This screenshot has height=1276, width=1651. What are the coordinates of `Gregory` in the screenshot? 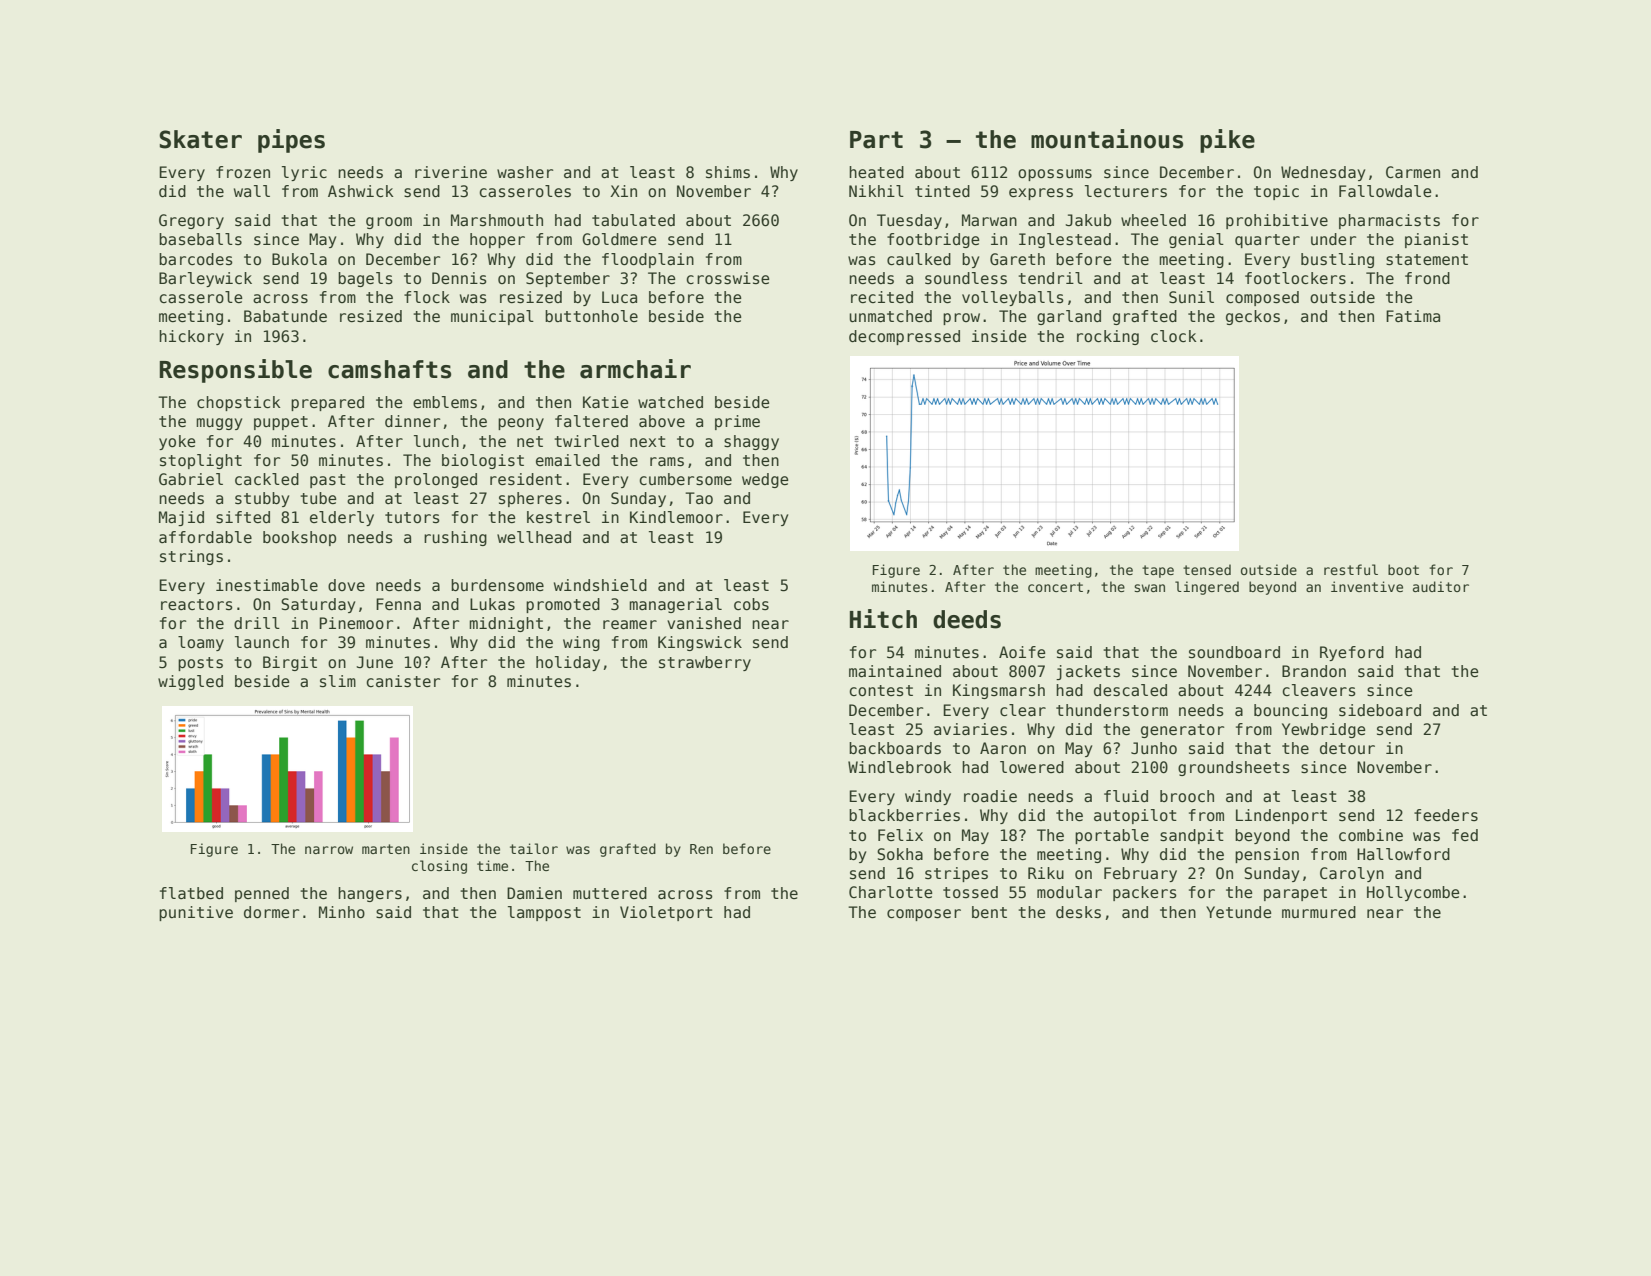 It's located at (191, 221).
